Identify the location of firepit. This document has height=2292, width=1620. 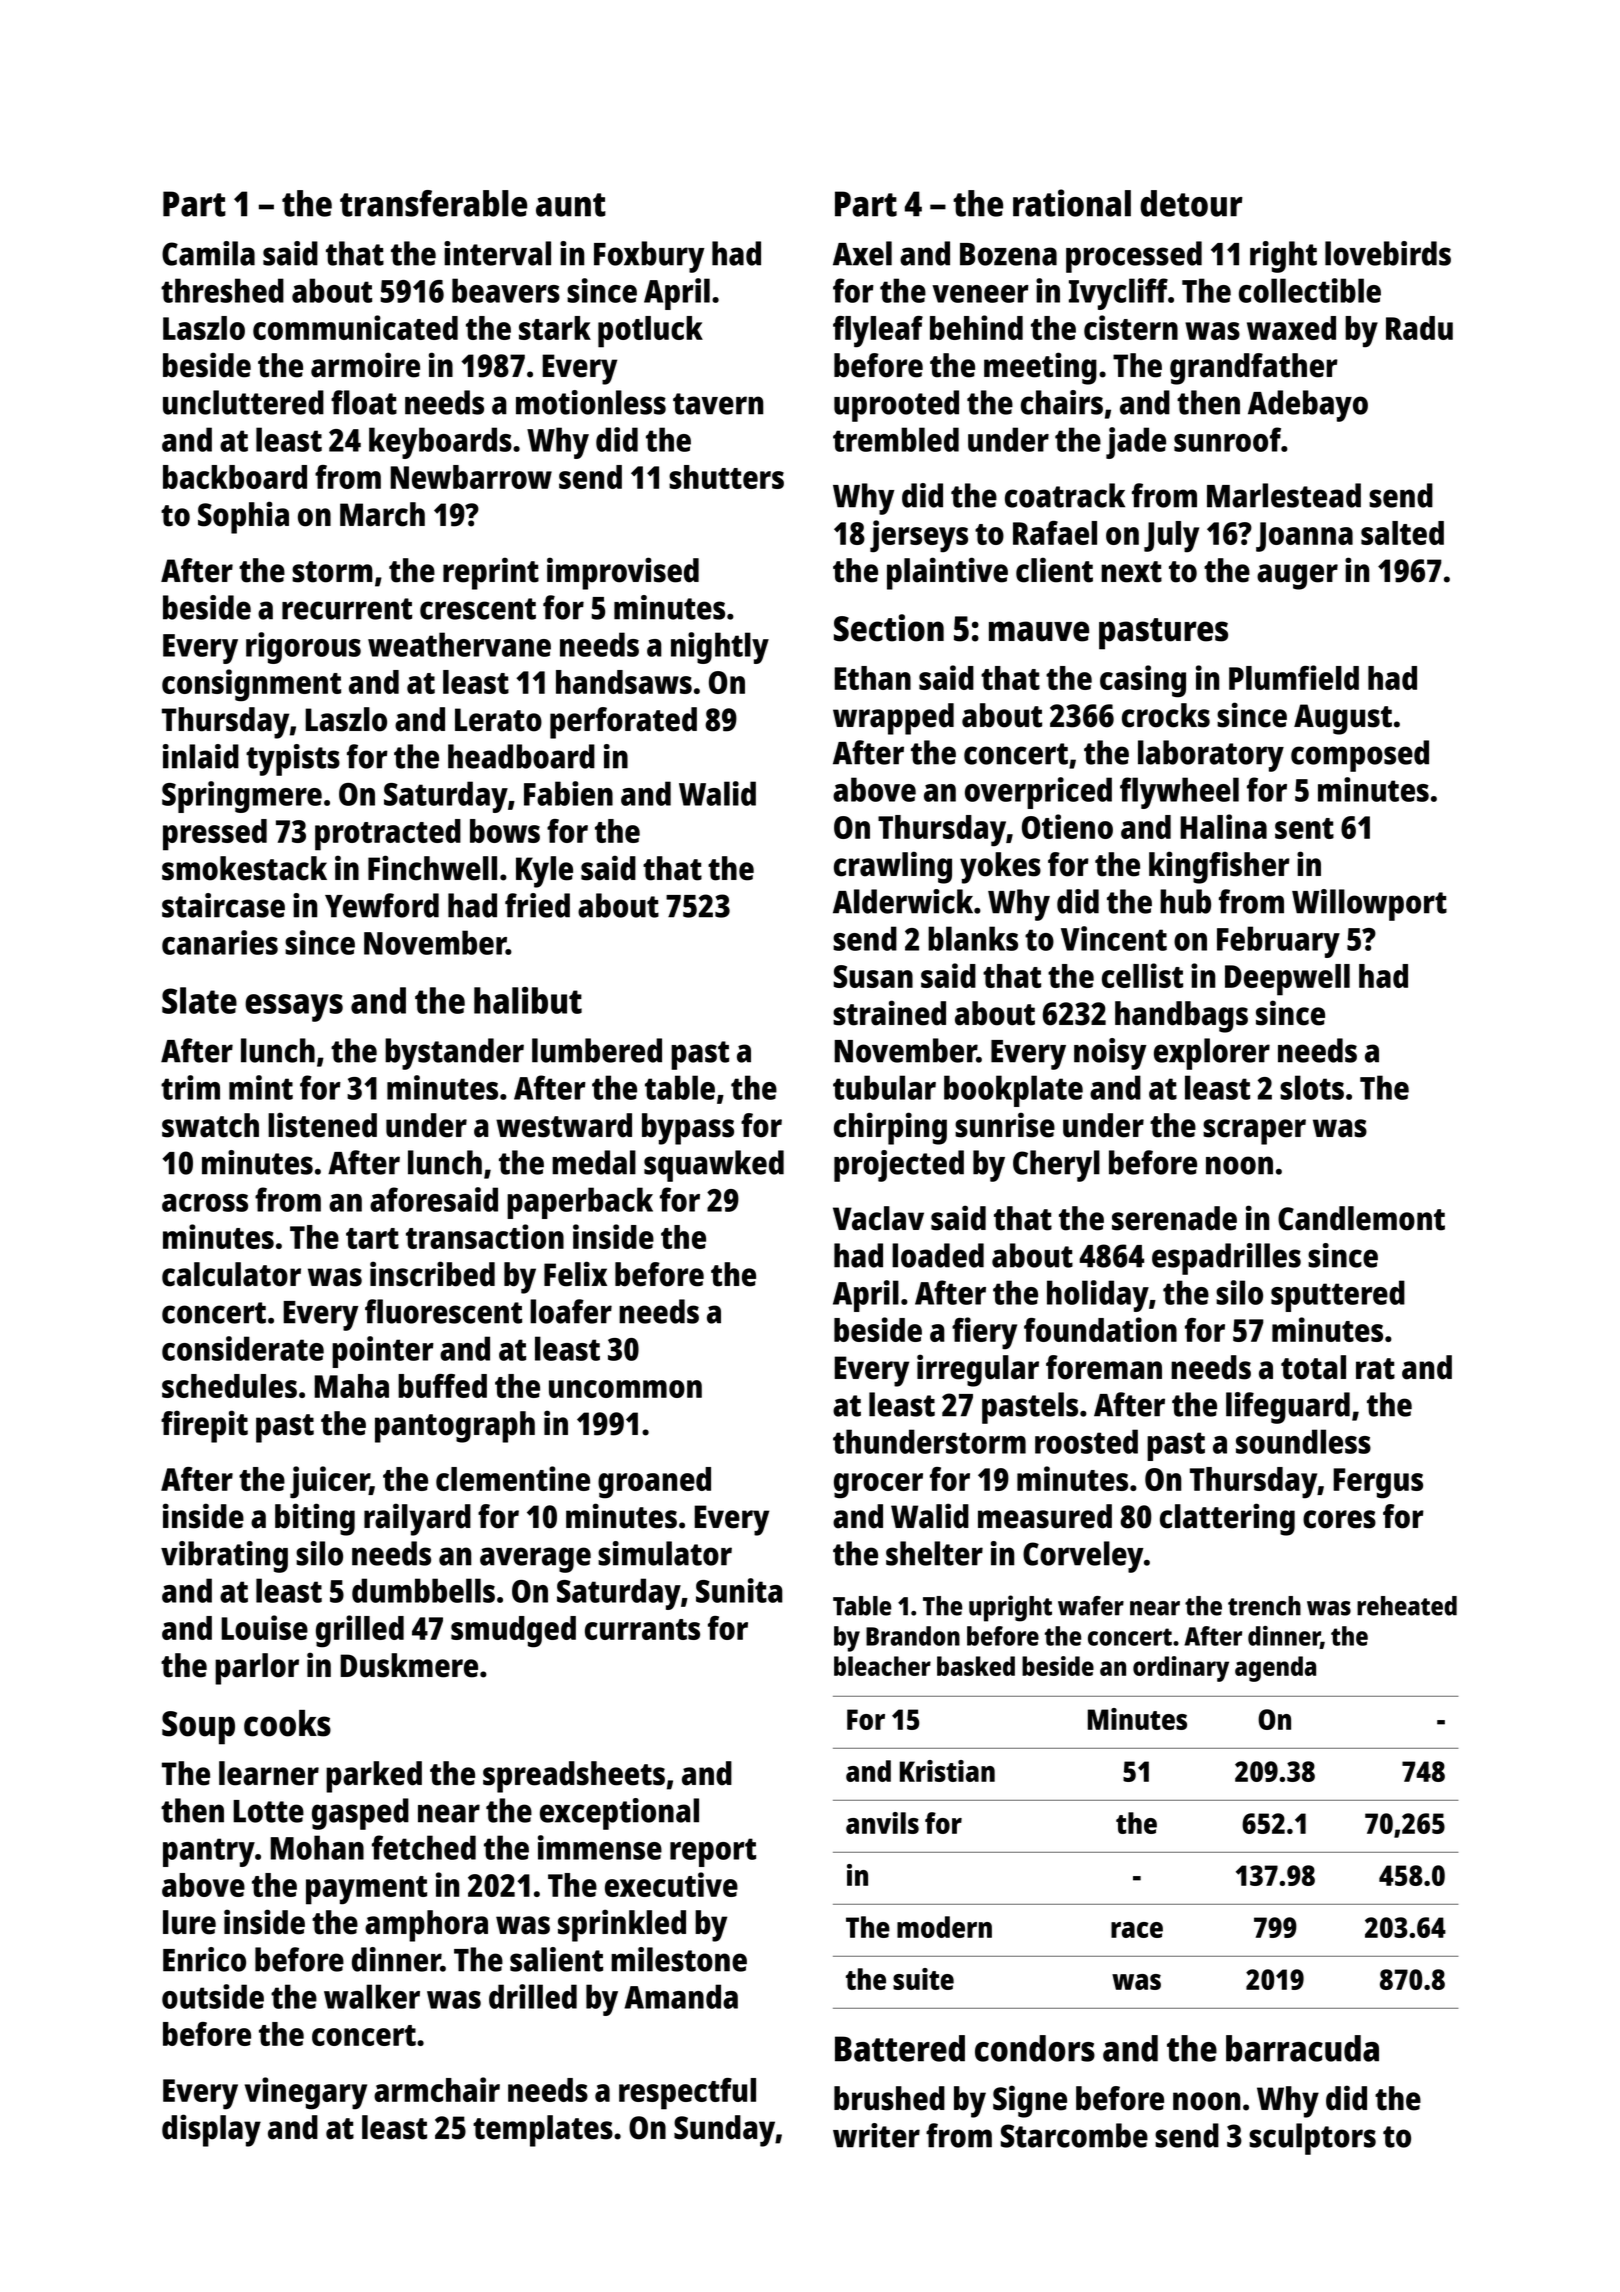
(204, 1426).
